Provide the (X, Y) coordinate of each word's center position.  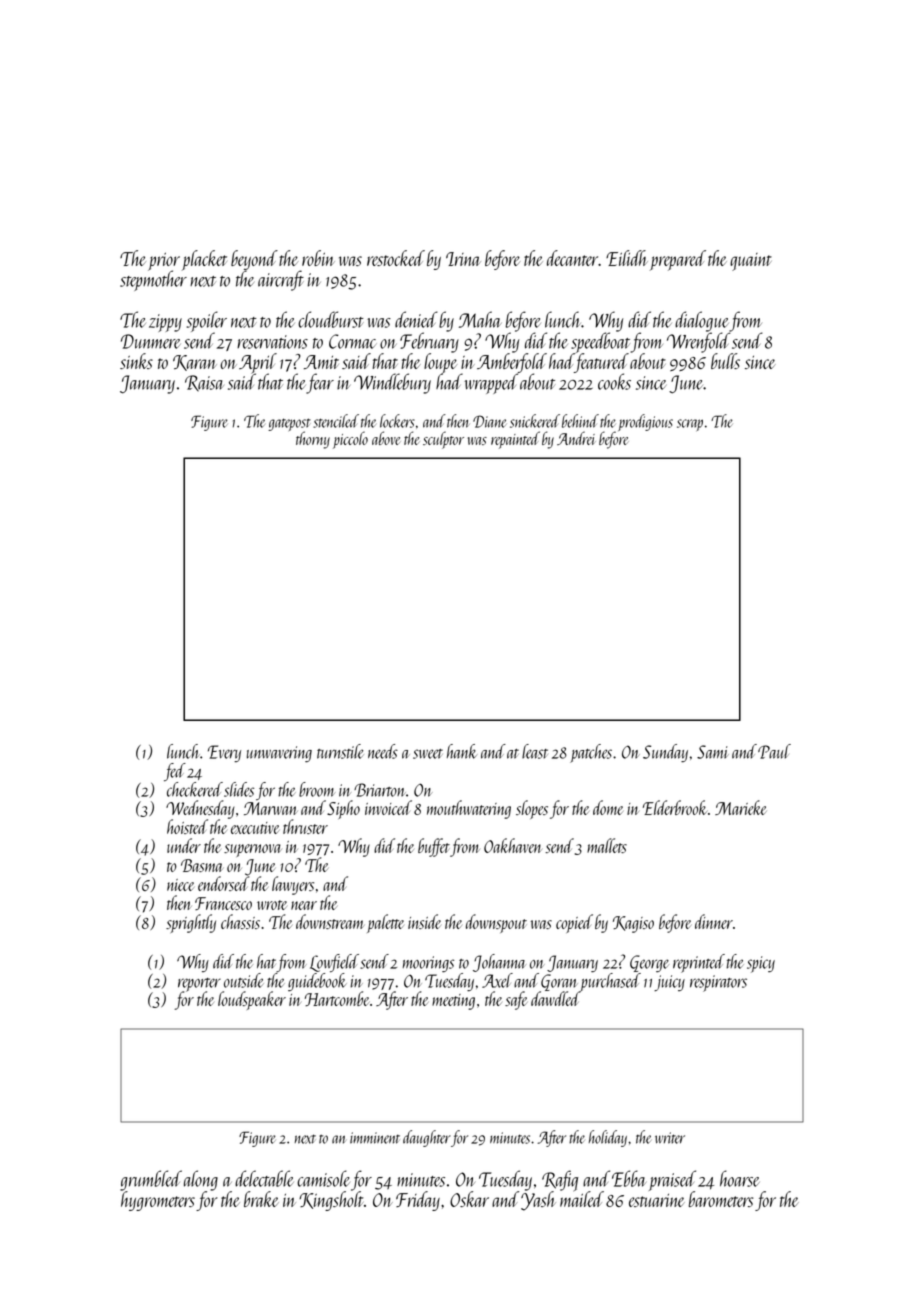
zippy (165, 323)
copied (574, 923)
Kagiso (633, 924)
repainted (515, 440)
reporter (199, 985)
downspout (496, 923)
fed (175, 772)
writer (670, 1138)
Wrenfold (699, 342)
